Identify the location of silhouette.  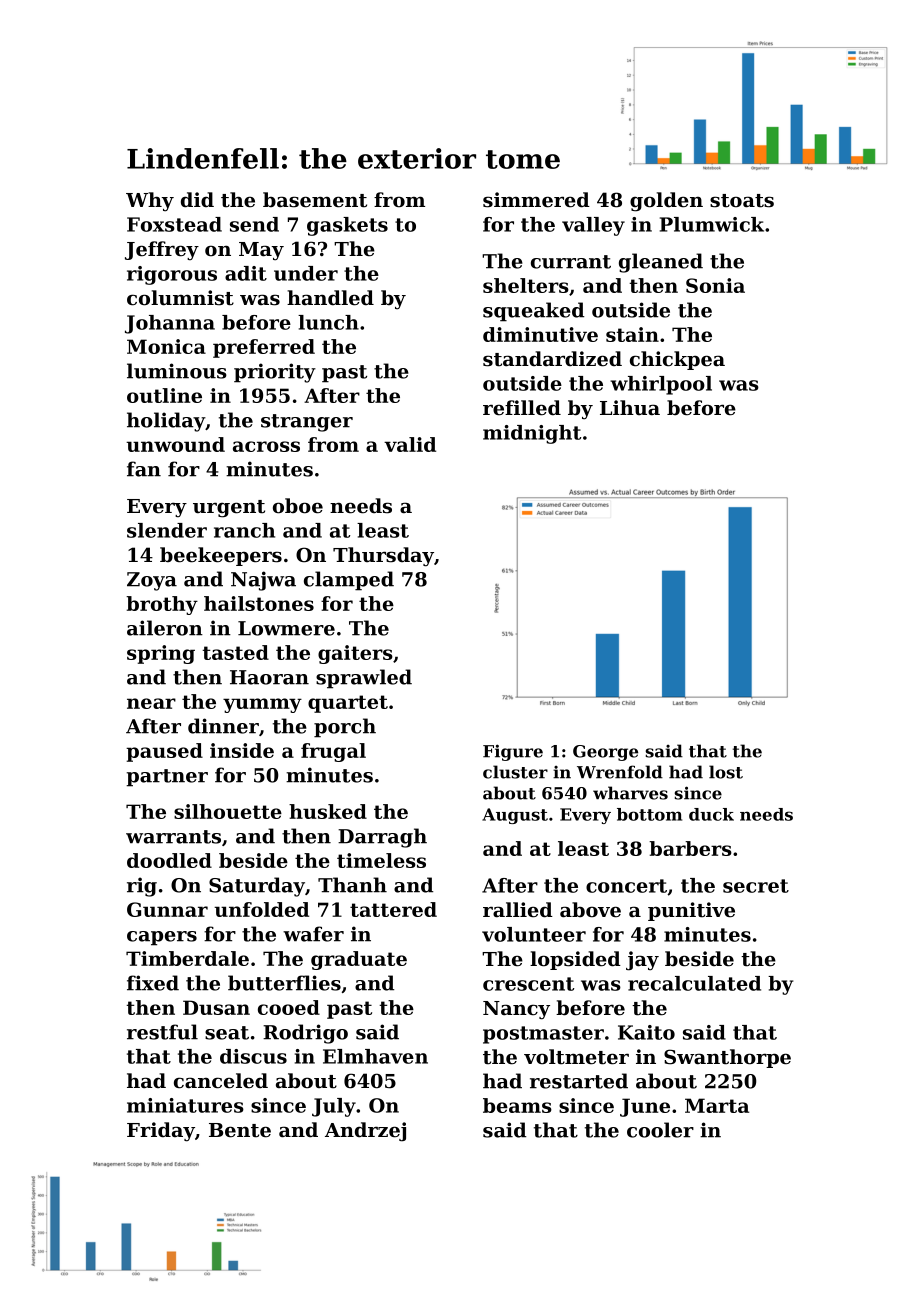
(228, 811).
